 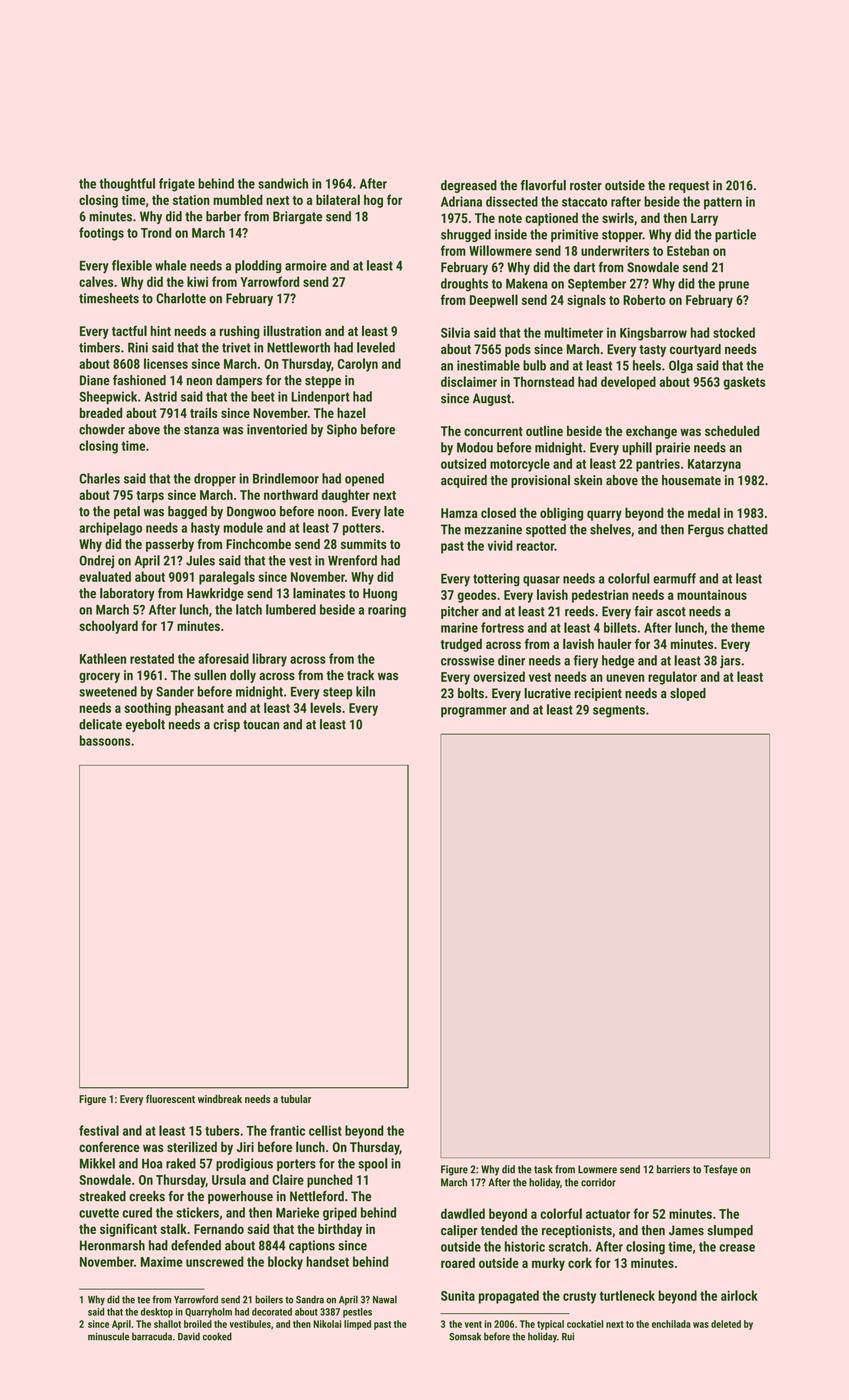 I want to click on minuscule, so click(x=108, y=1336).
